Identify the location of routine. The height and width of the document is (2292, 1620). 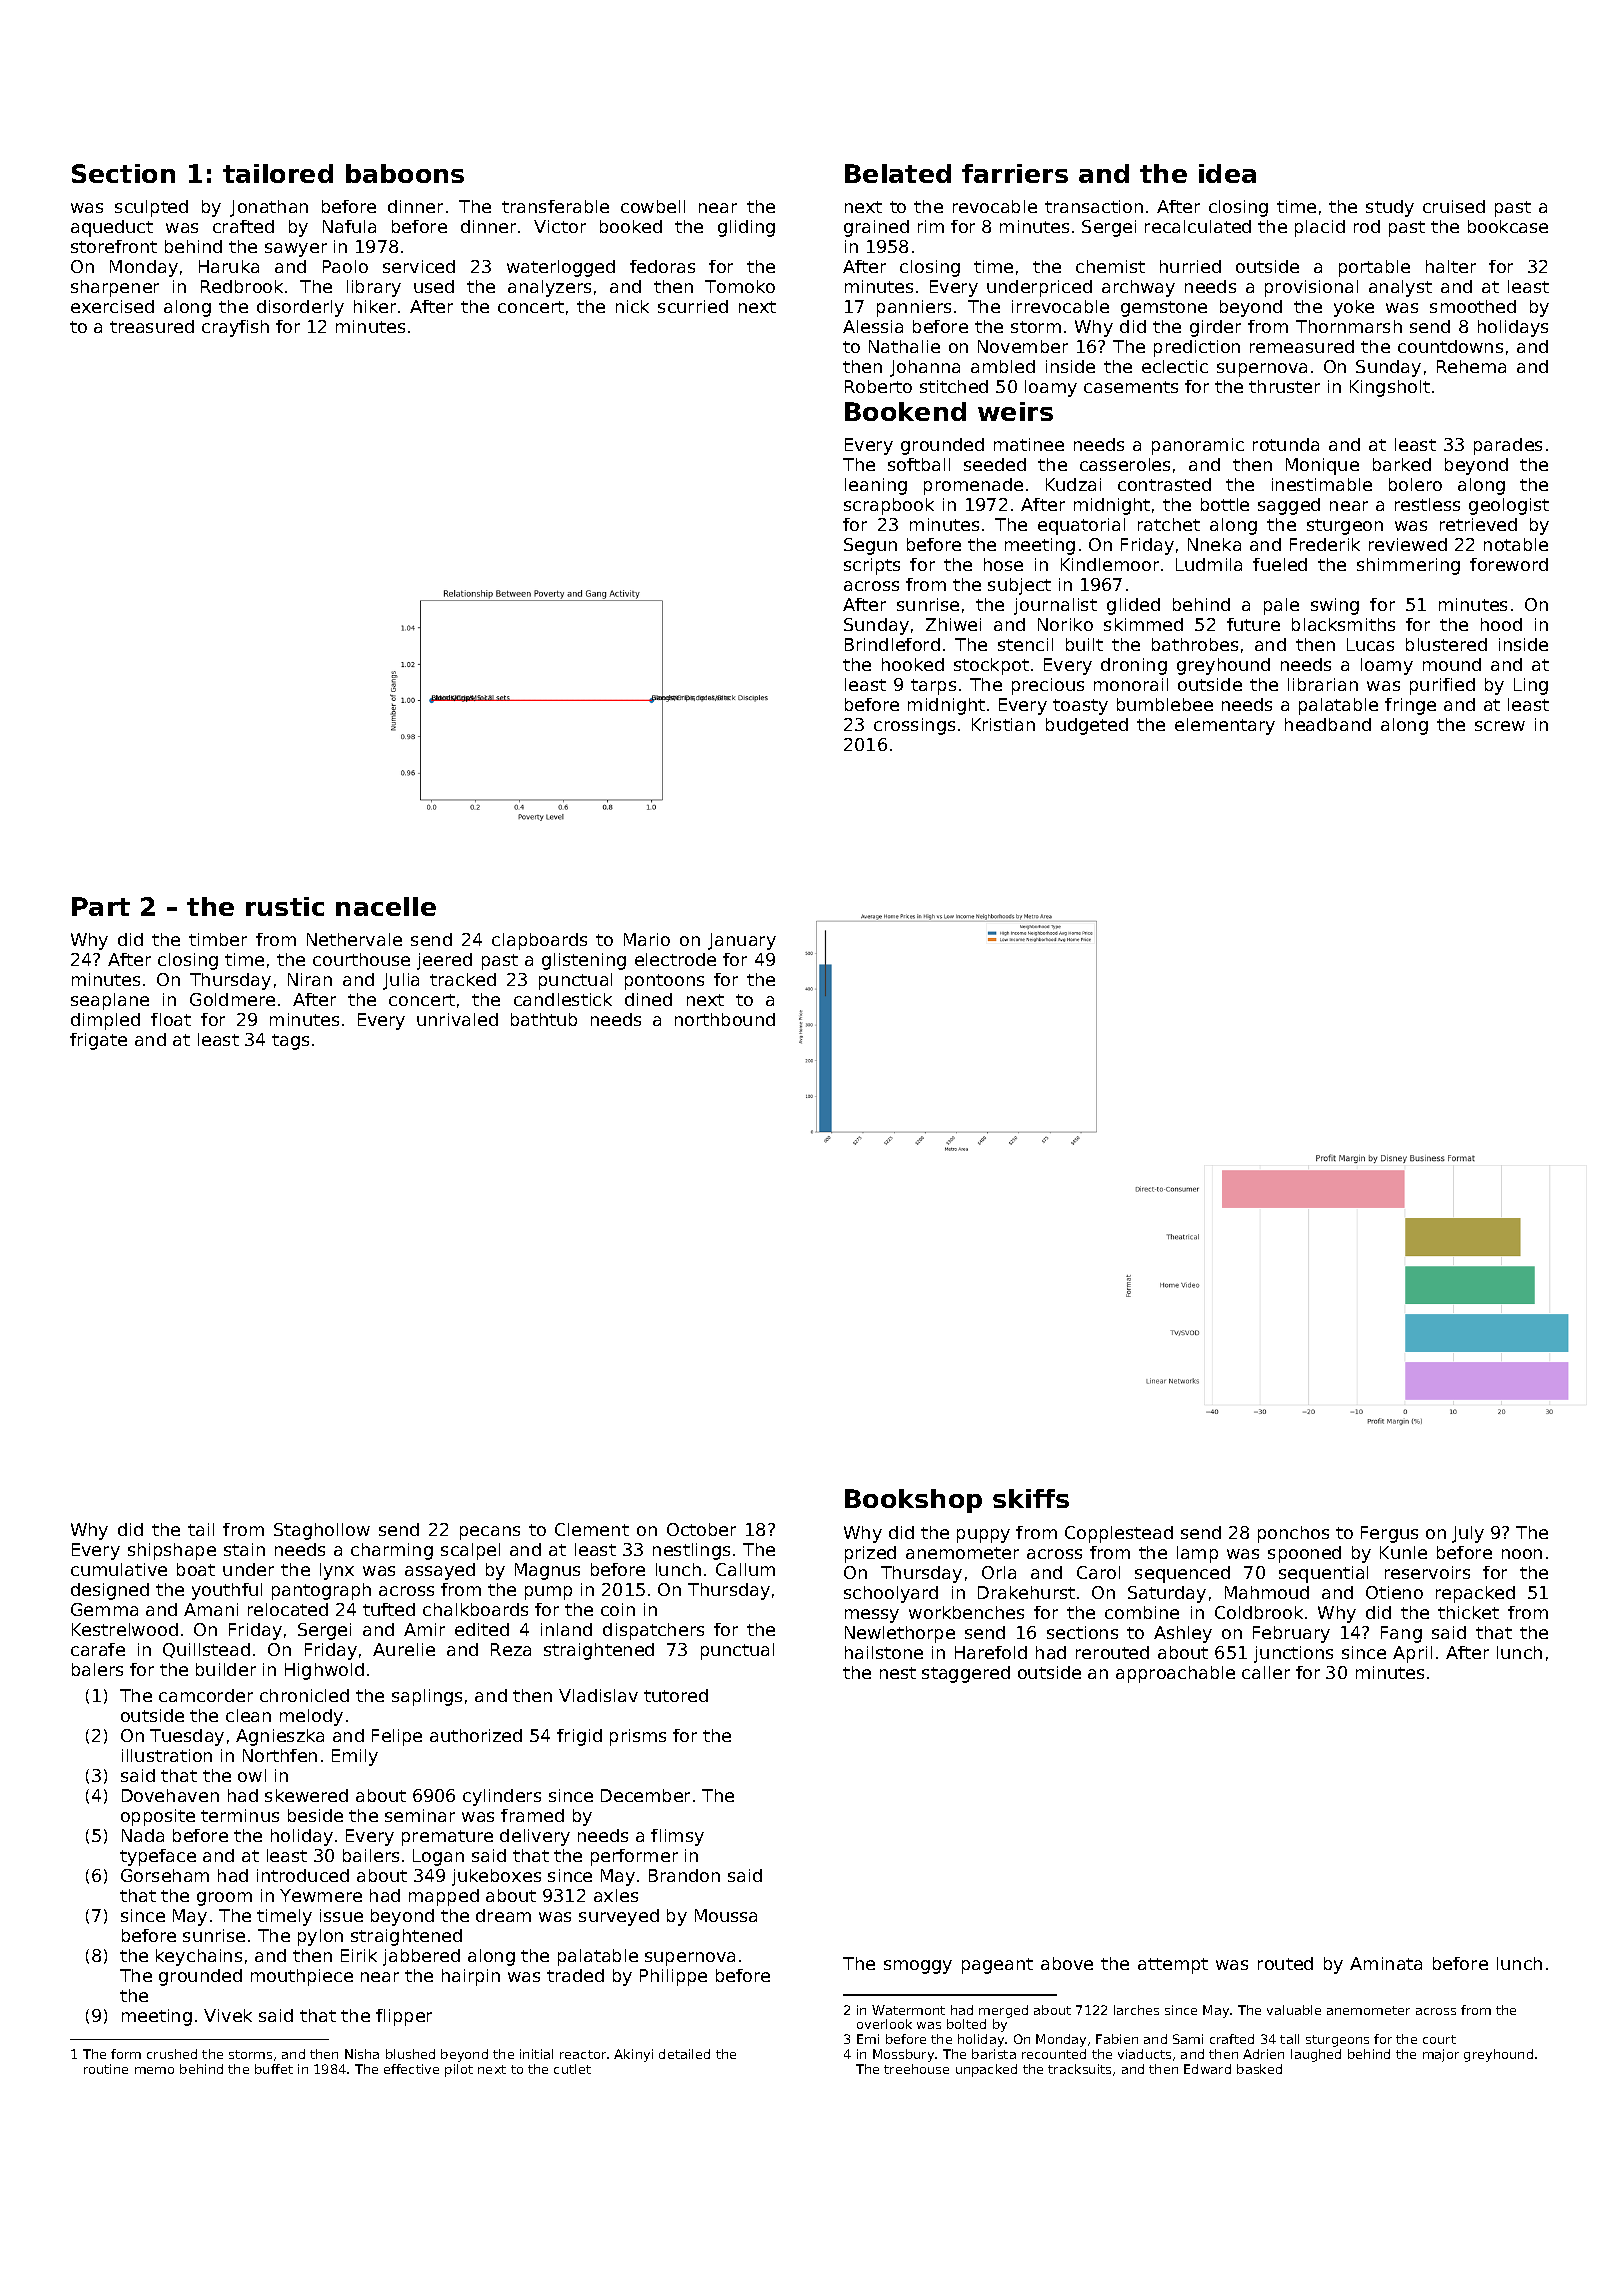
(106, 2069).
